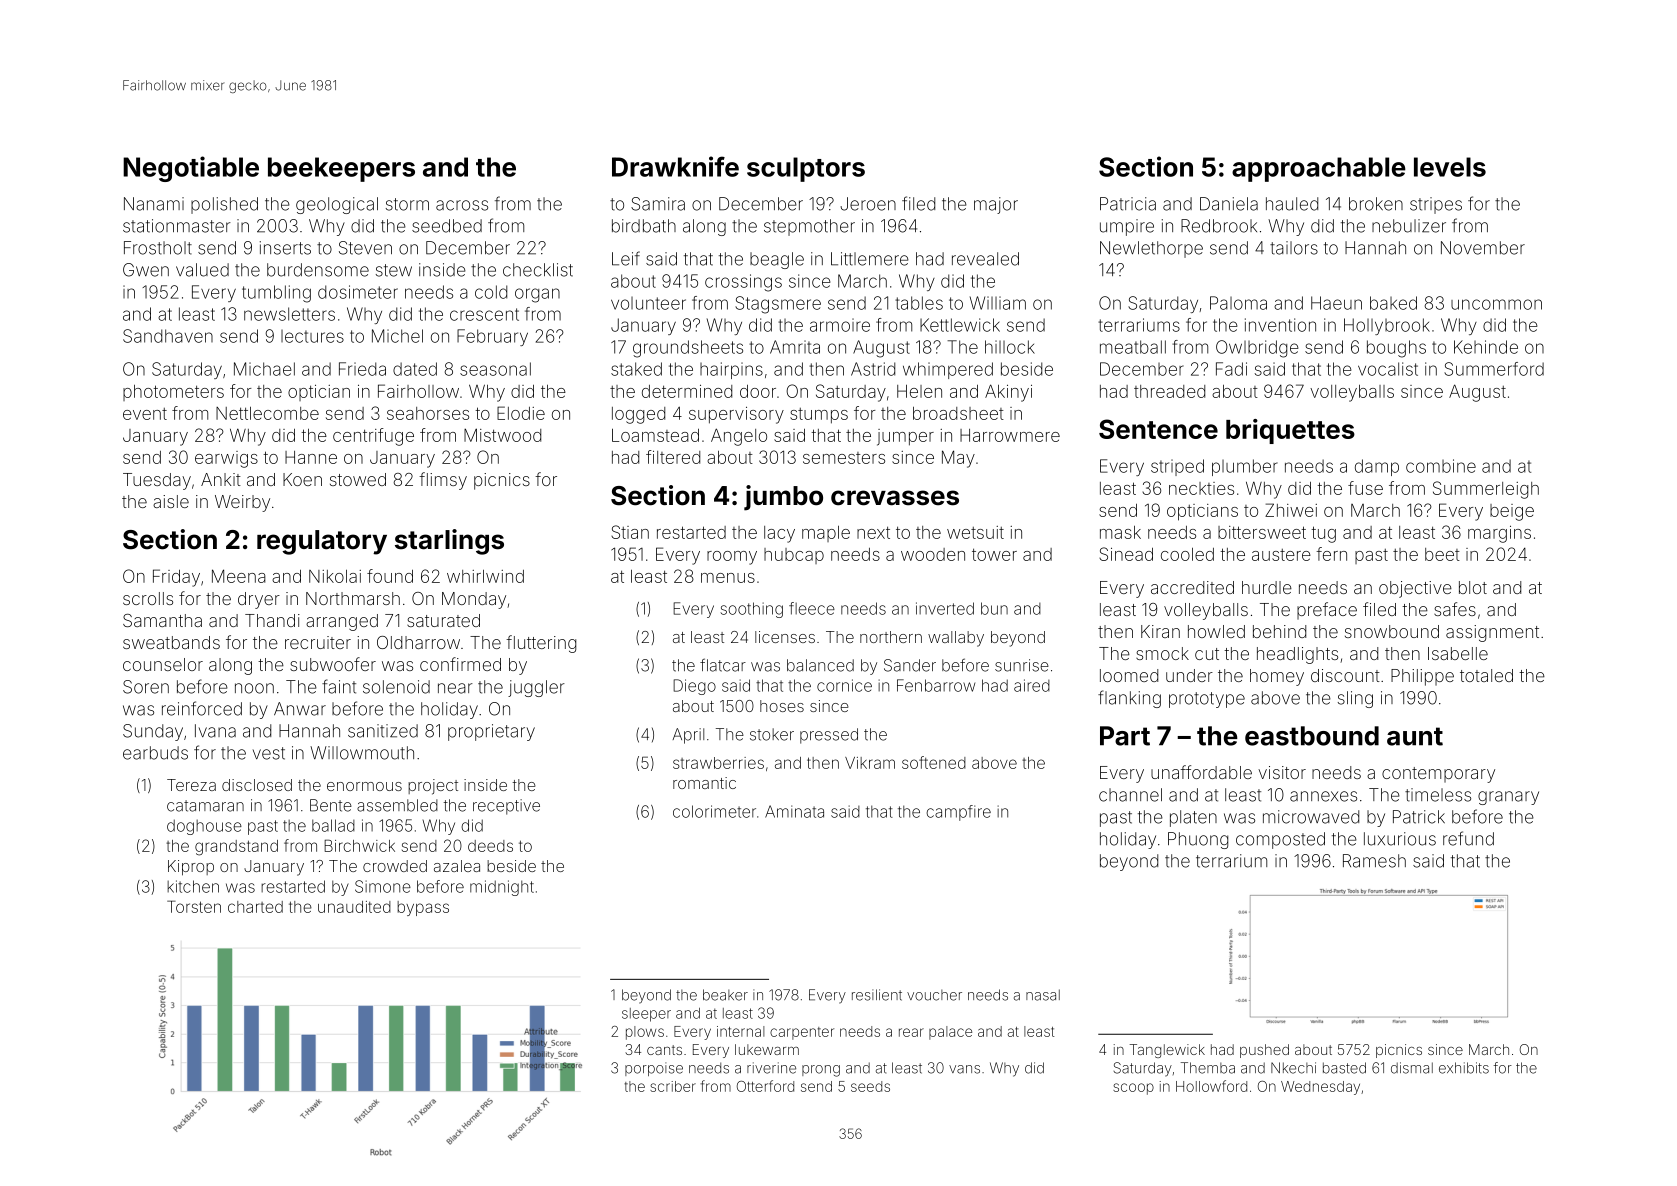  What do you see at coordinates (877, 995) in the screenshot?
I see `resilient` at bounding box center [877, 995].
